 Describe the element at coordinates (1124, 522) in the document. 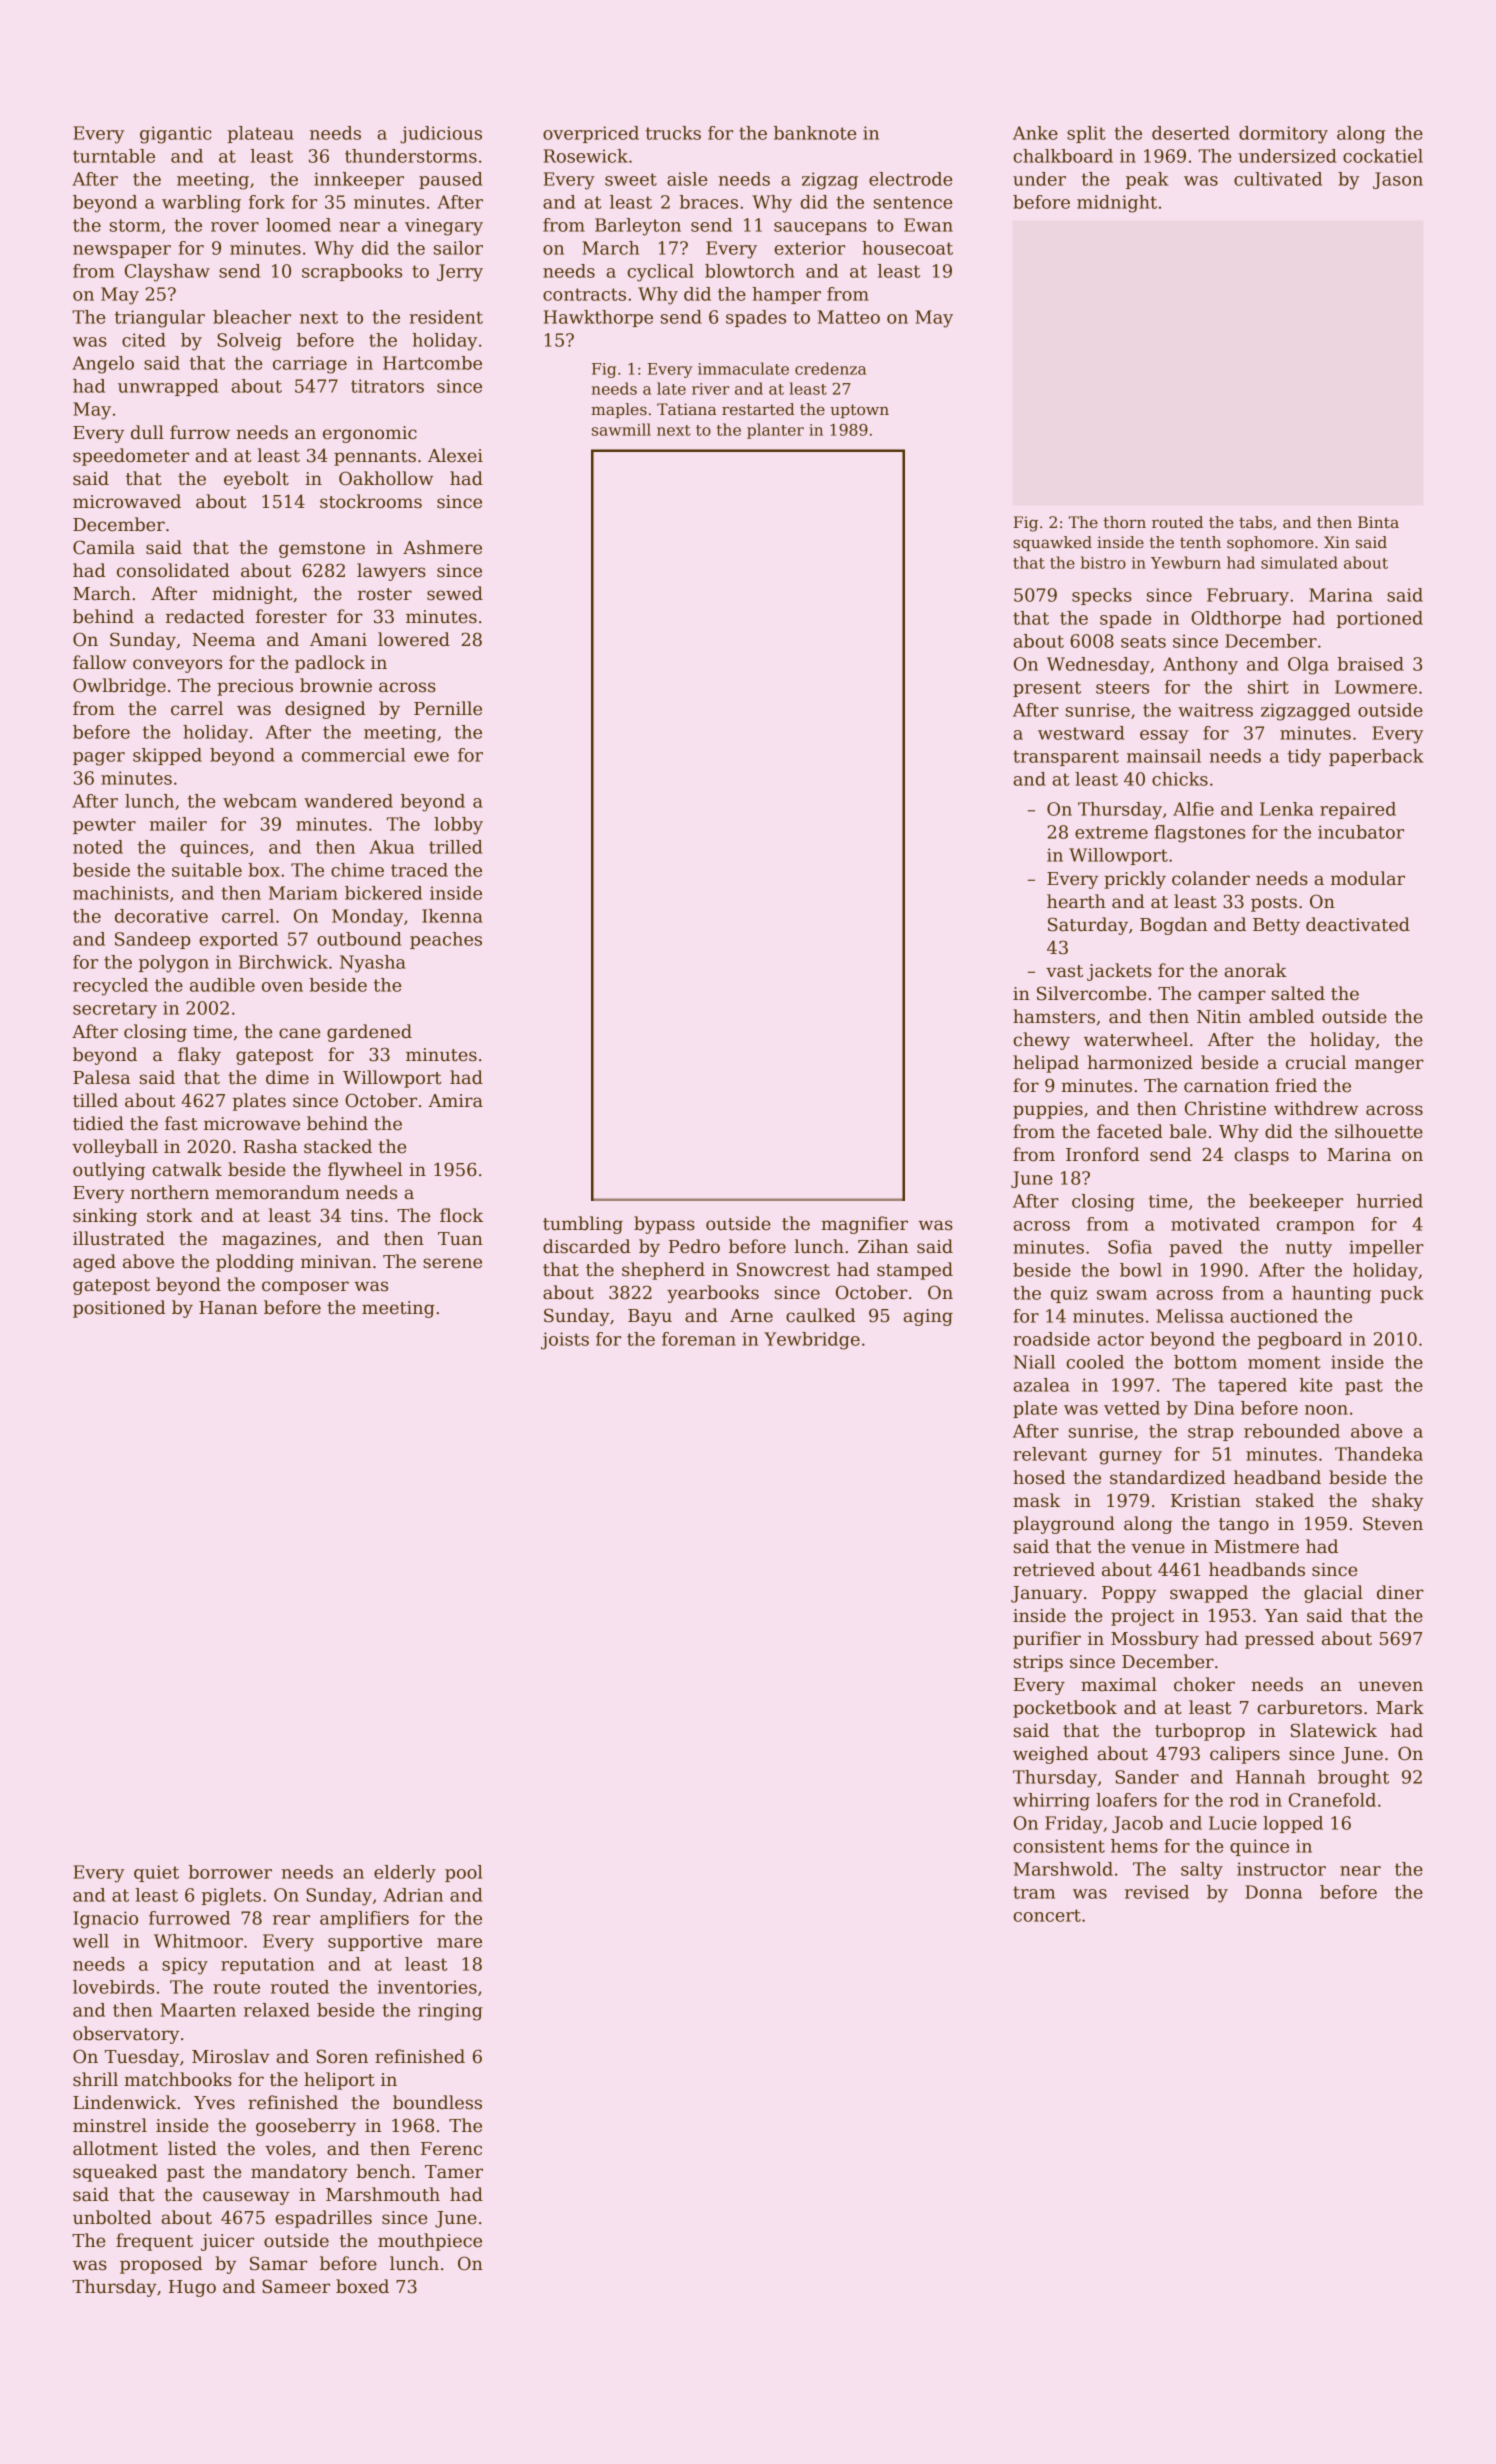

I see `thorn` at that location.
